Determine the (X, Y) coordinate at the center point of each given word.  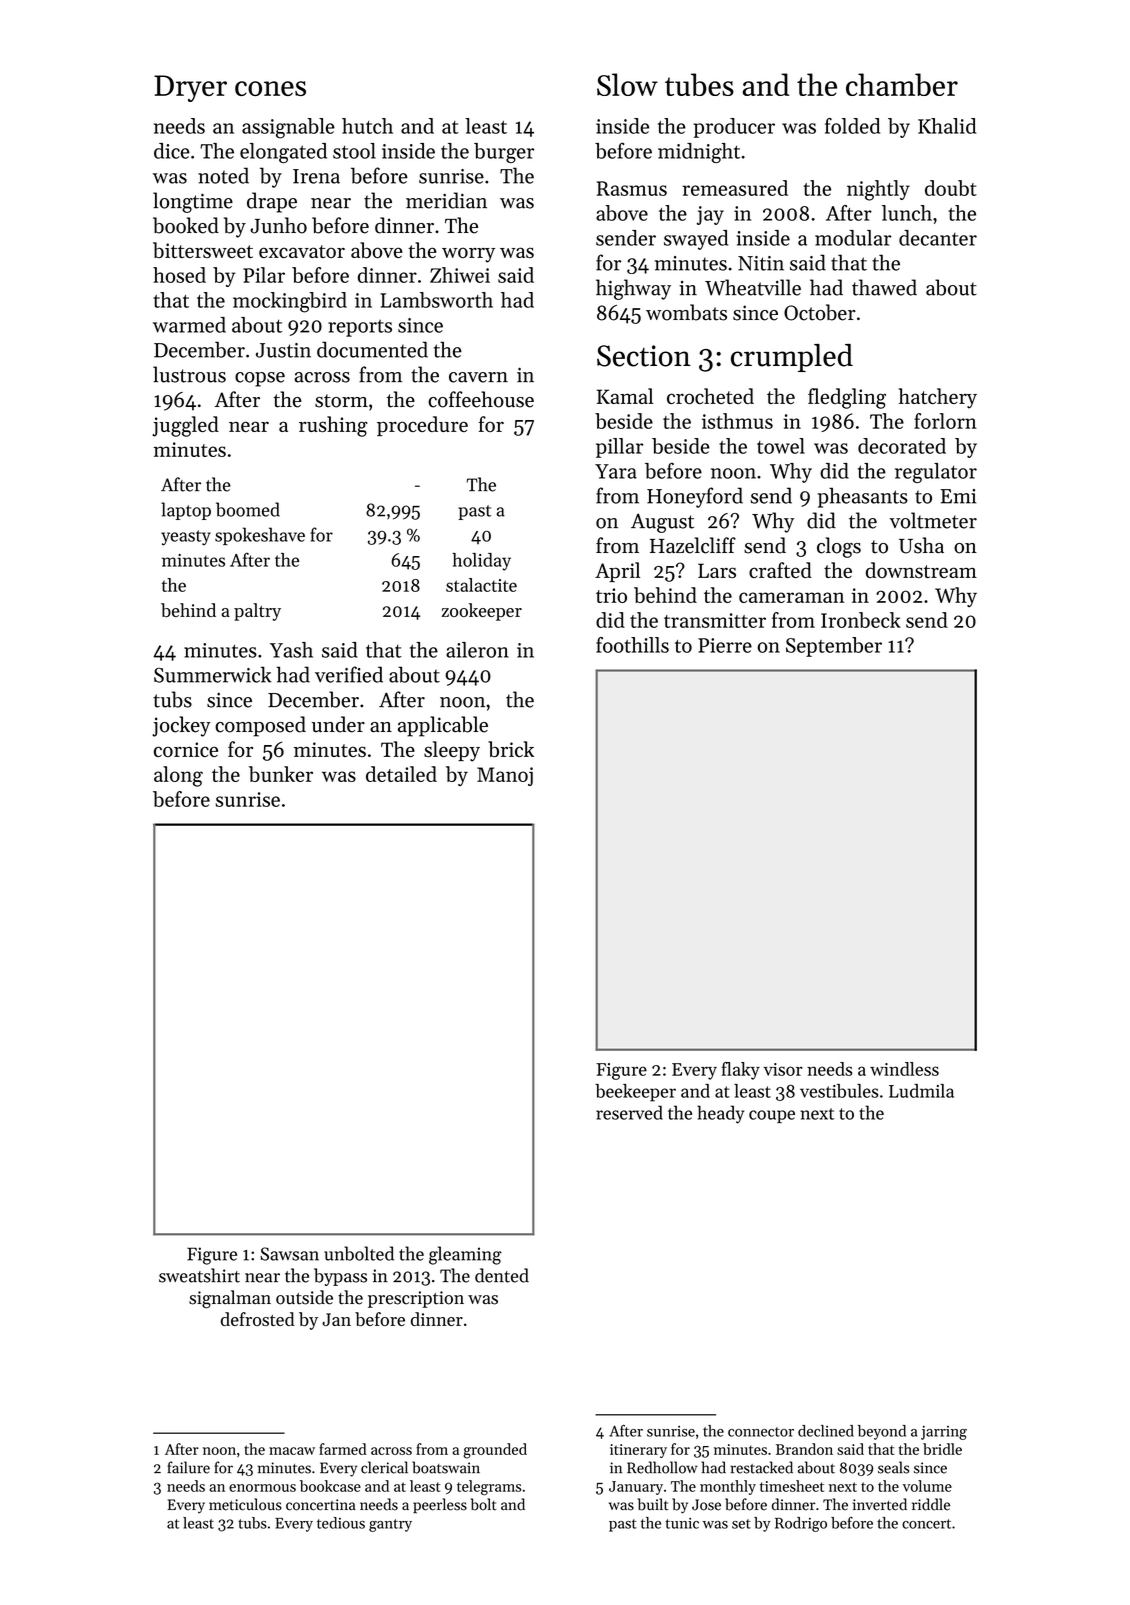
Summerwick (212, 674)
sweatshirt (199, 1275)
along (178, 776)
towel (781, 446)
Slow (627, 84)
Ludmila (921, 1091)
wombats (686, 312)
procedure (422, 426)
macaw (292, 1451)
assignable (288, 128)
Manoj (505, 776)
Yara (616, 471)
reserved (629, 1112)
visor (783, 1069)
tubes (699, 84)
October (820, 312)
